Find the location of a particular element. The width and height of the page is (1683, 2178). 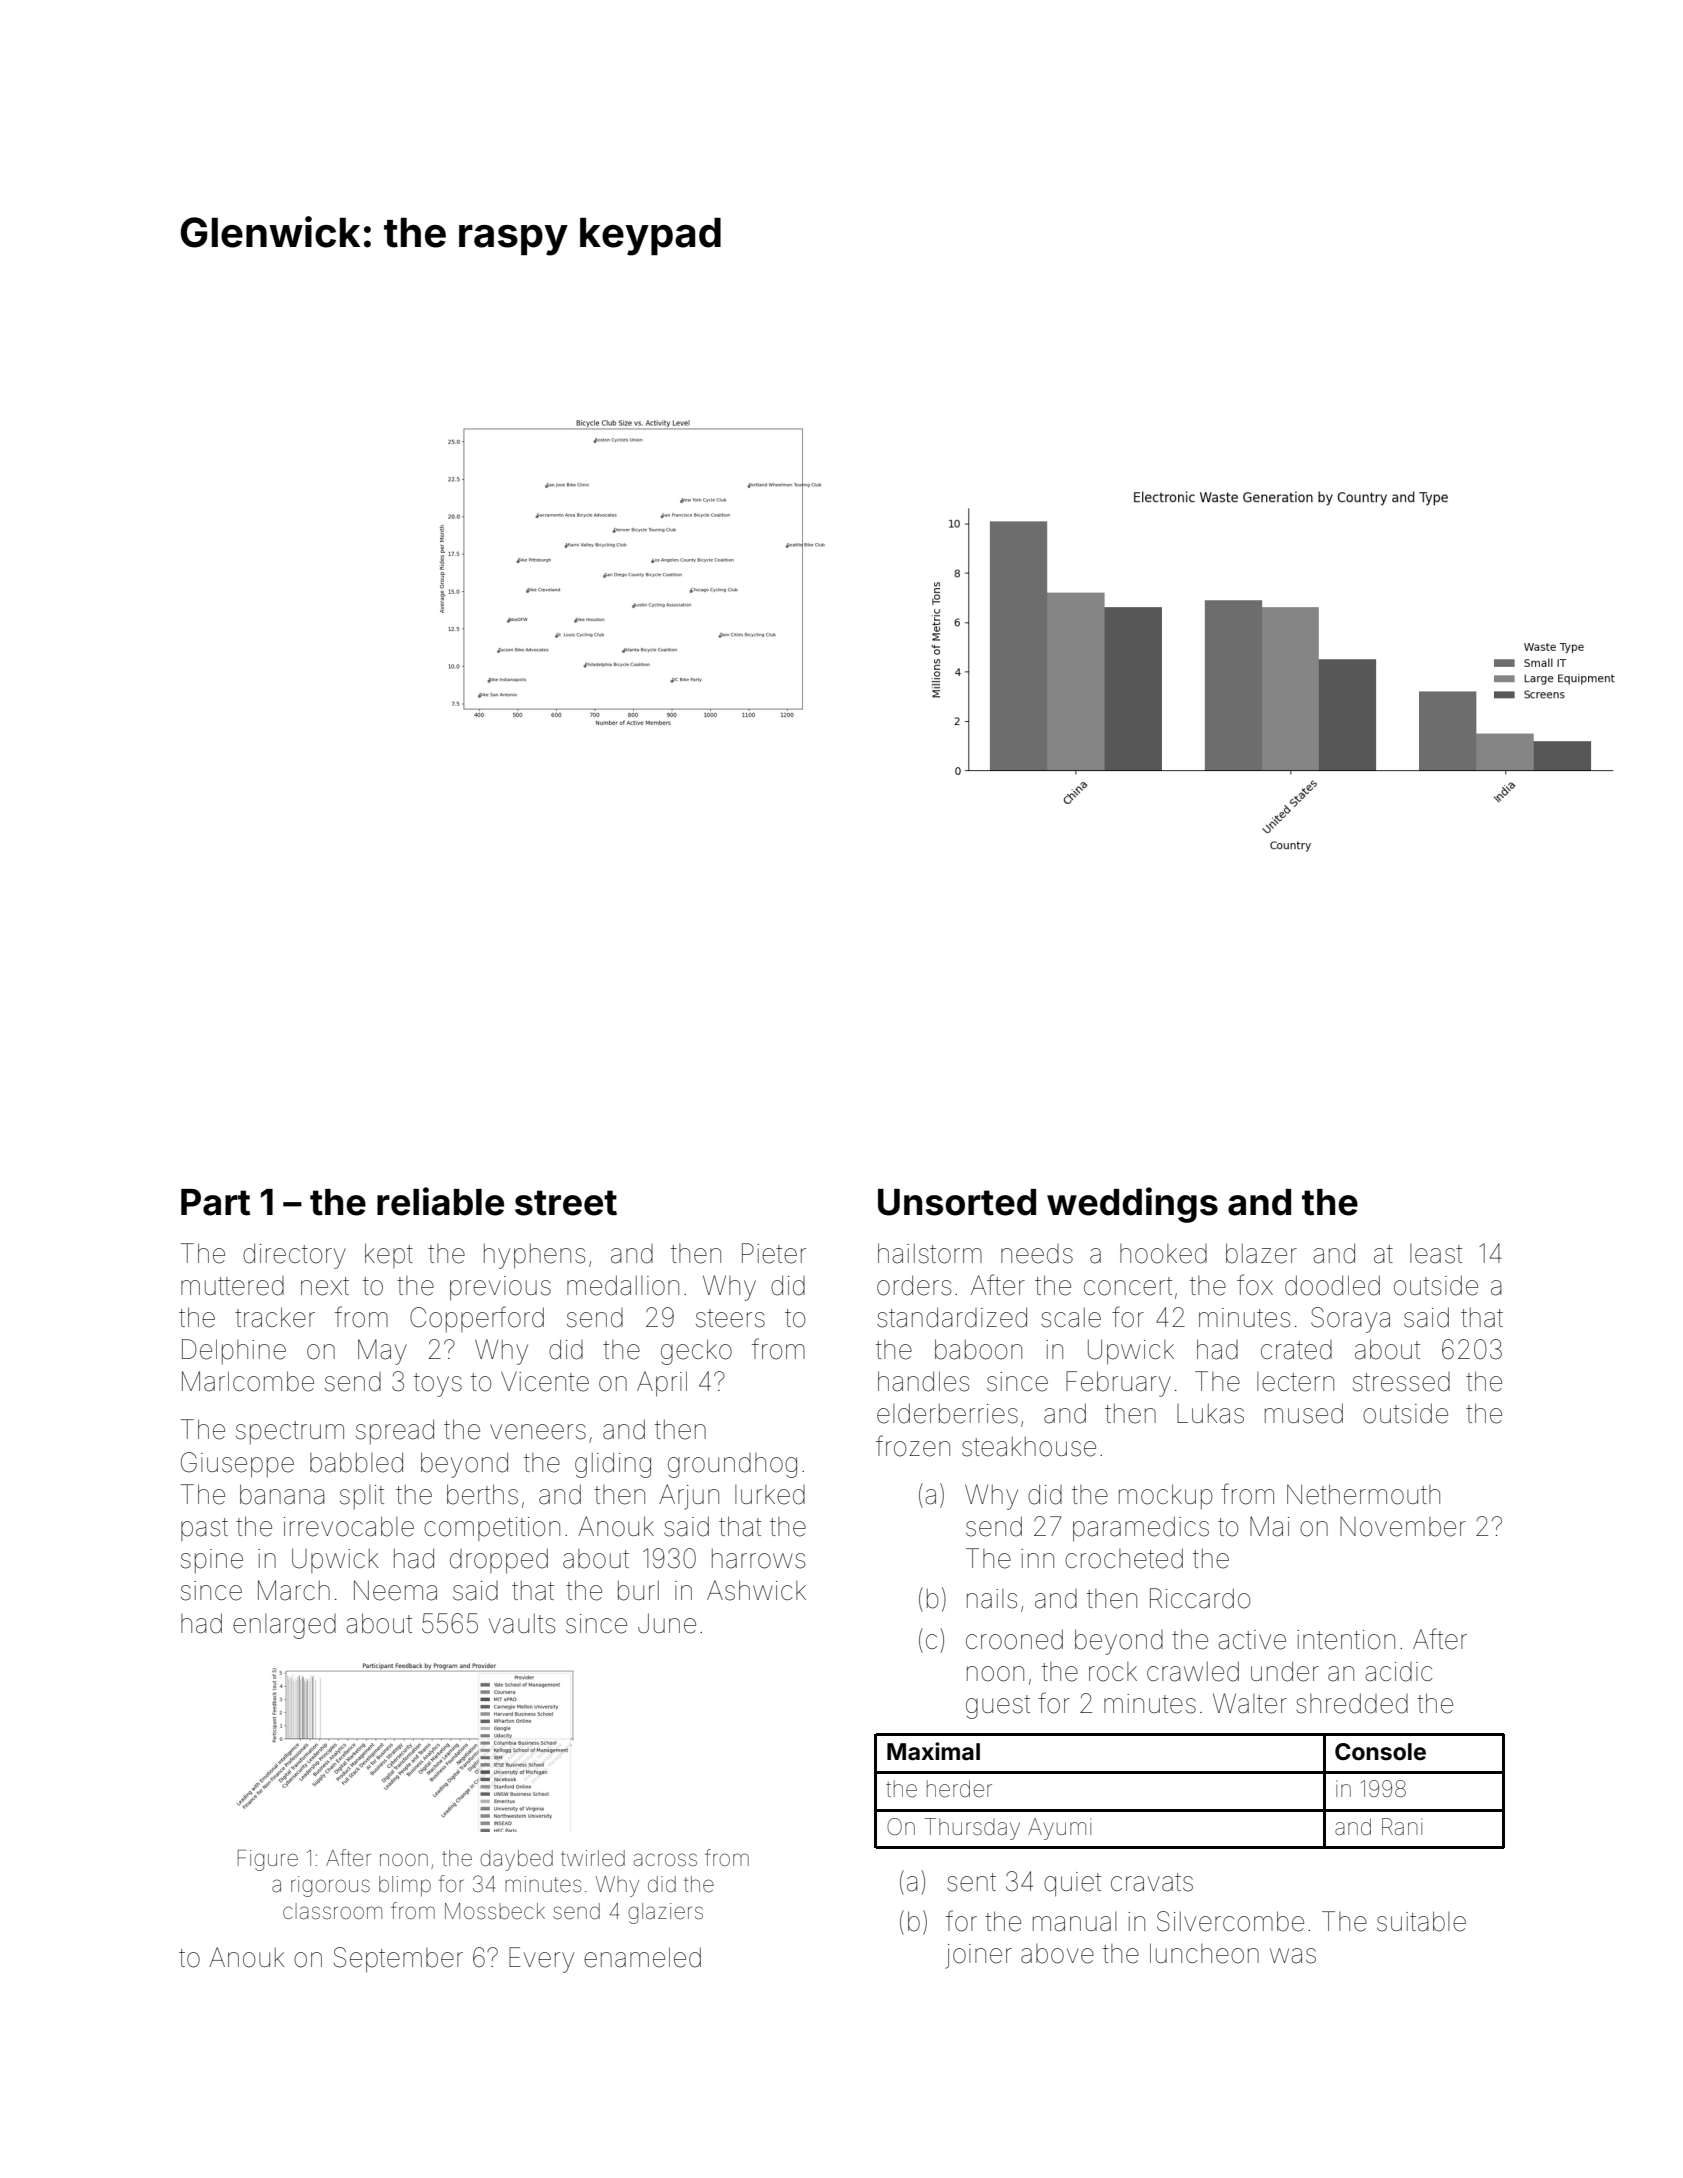

Lukas is located at coordinates (1210, 1414).
